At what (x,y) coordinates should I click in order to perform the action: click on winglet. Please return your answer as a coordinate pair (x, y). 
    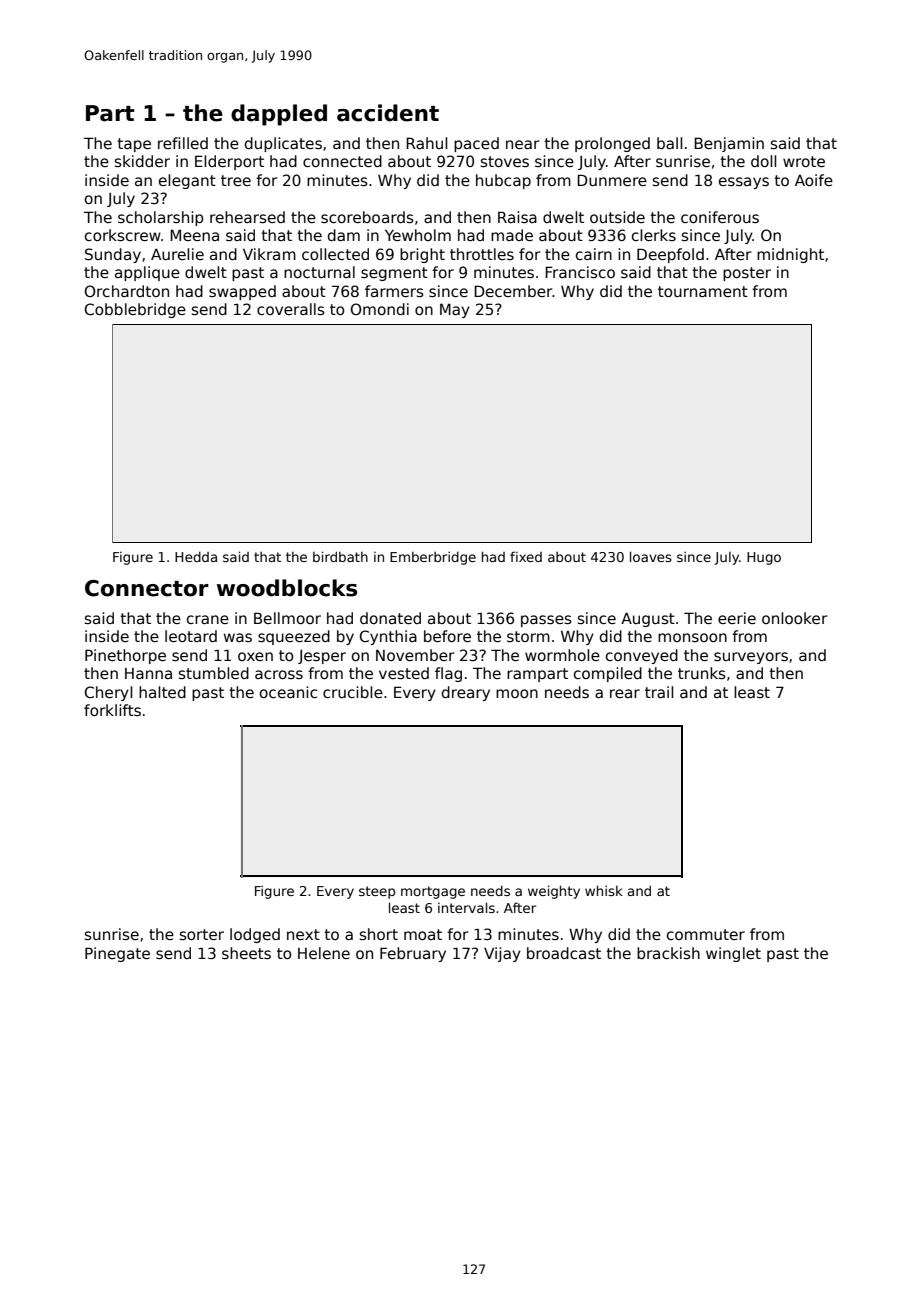
    Looking at the image, I should click on (733, 954).
